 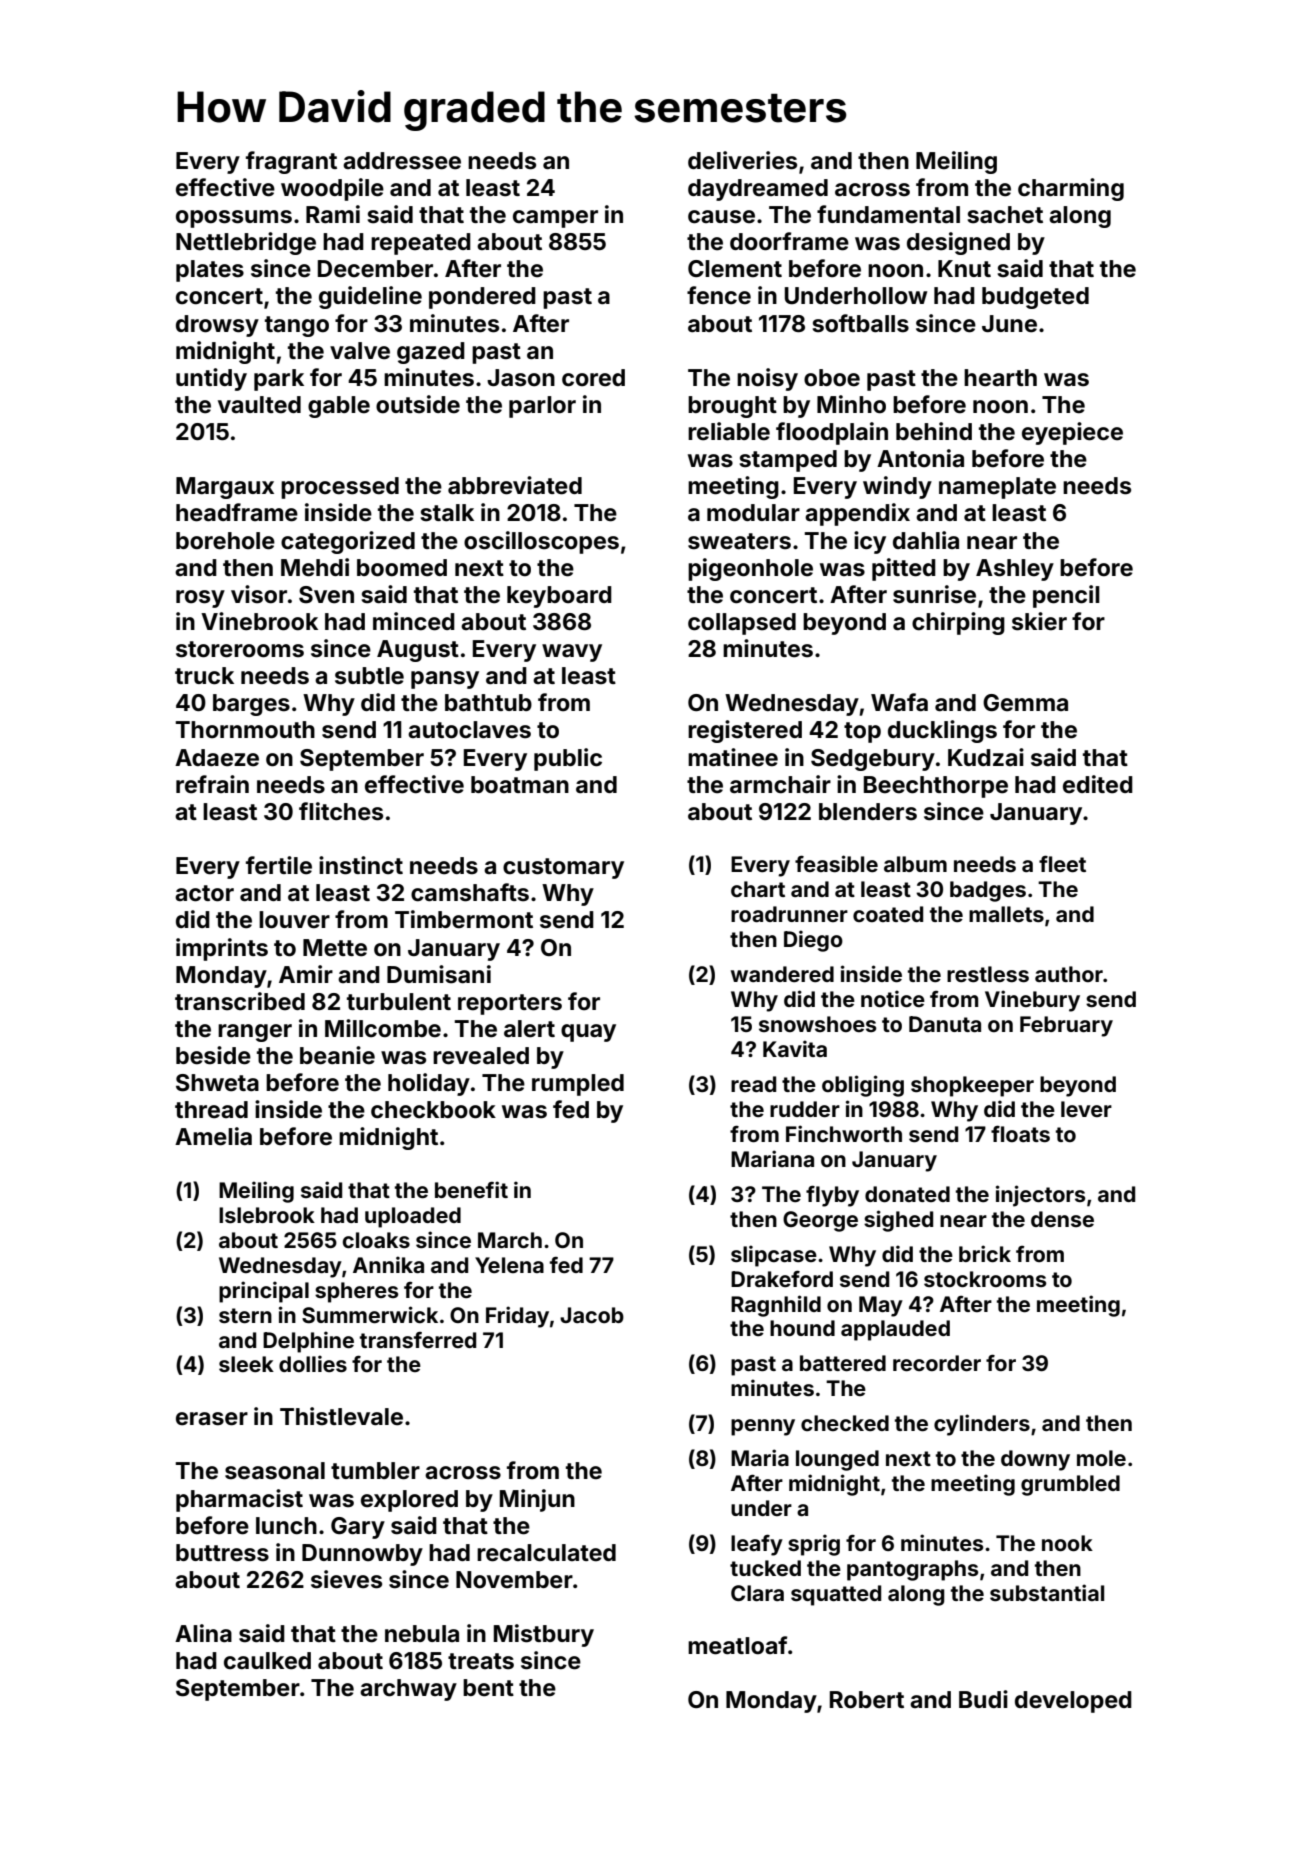 What do you see at coordinates (555, 219) in the screenshot?
I see `camper` at bounding box center [555, 219].
